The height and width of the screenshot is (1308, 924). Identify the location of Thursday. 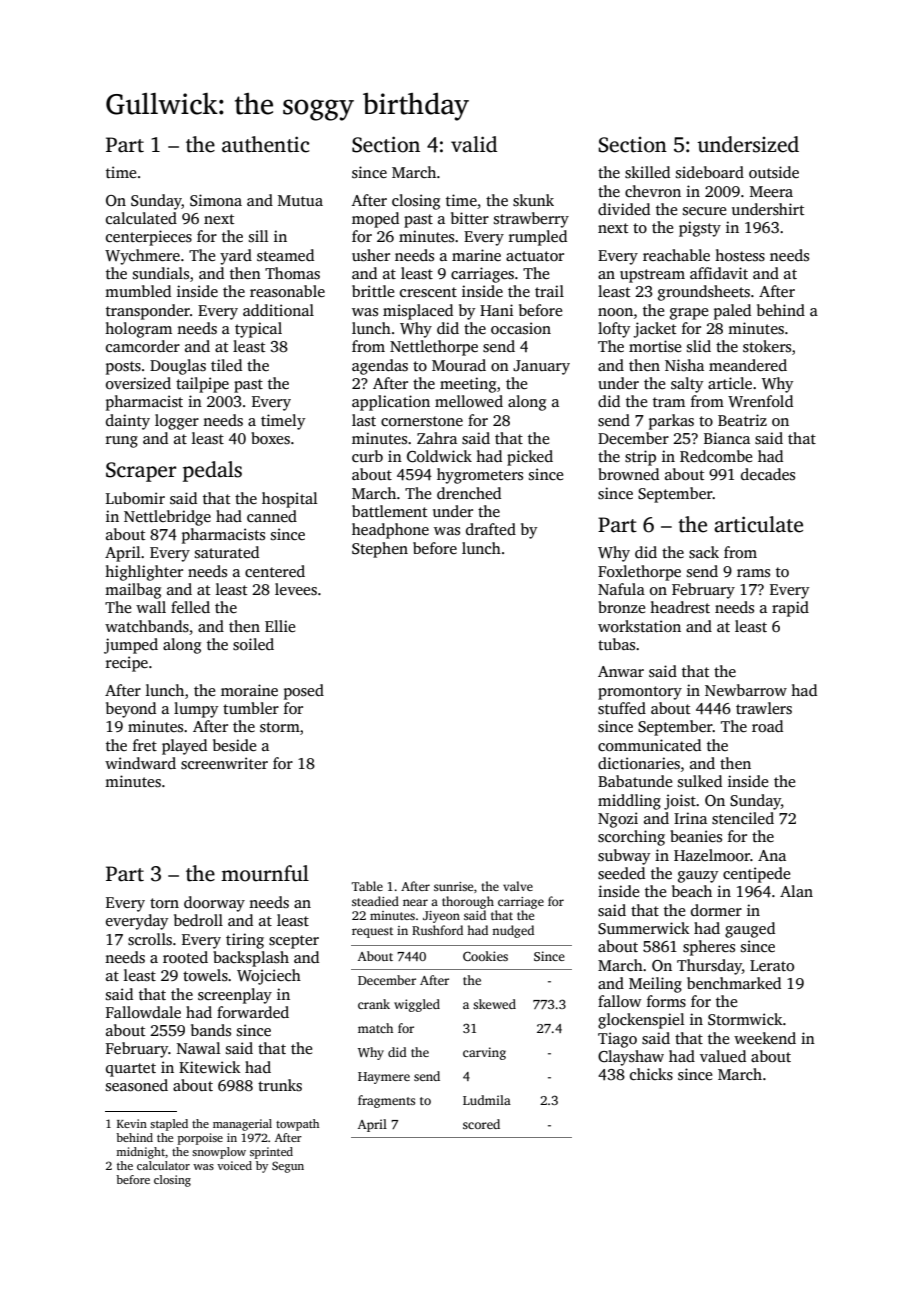
(709, 967).
